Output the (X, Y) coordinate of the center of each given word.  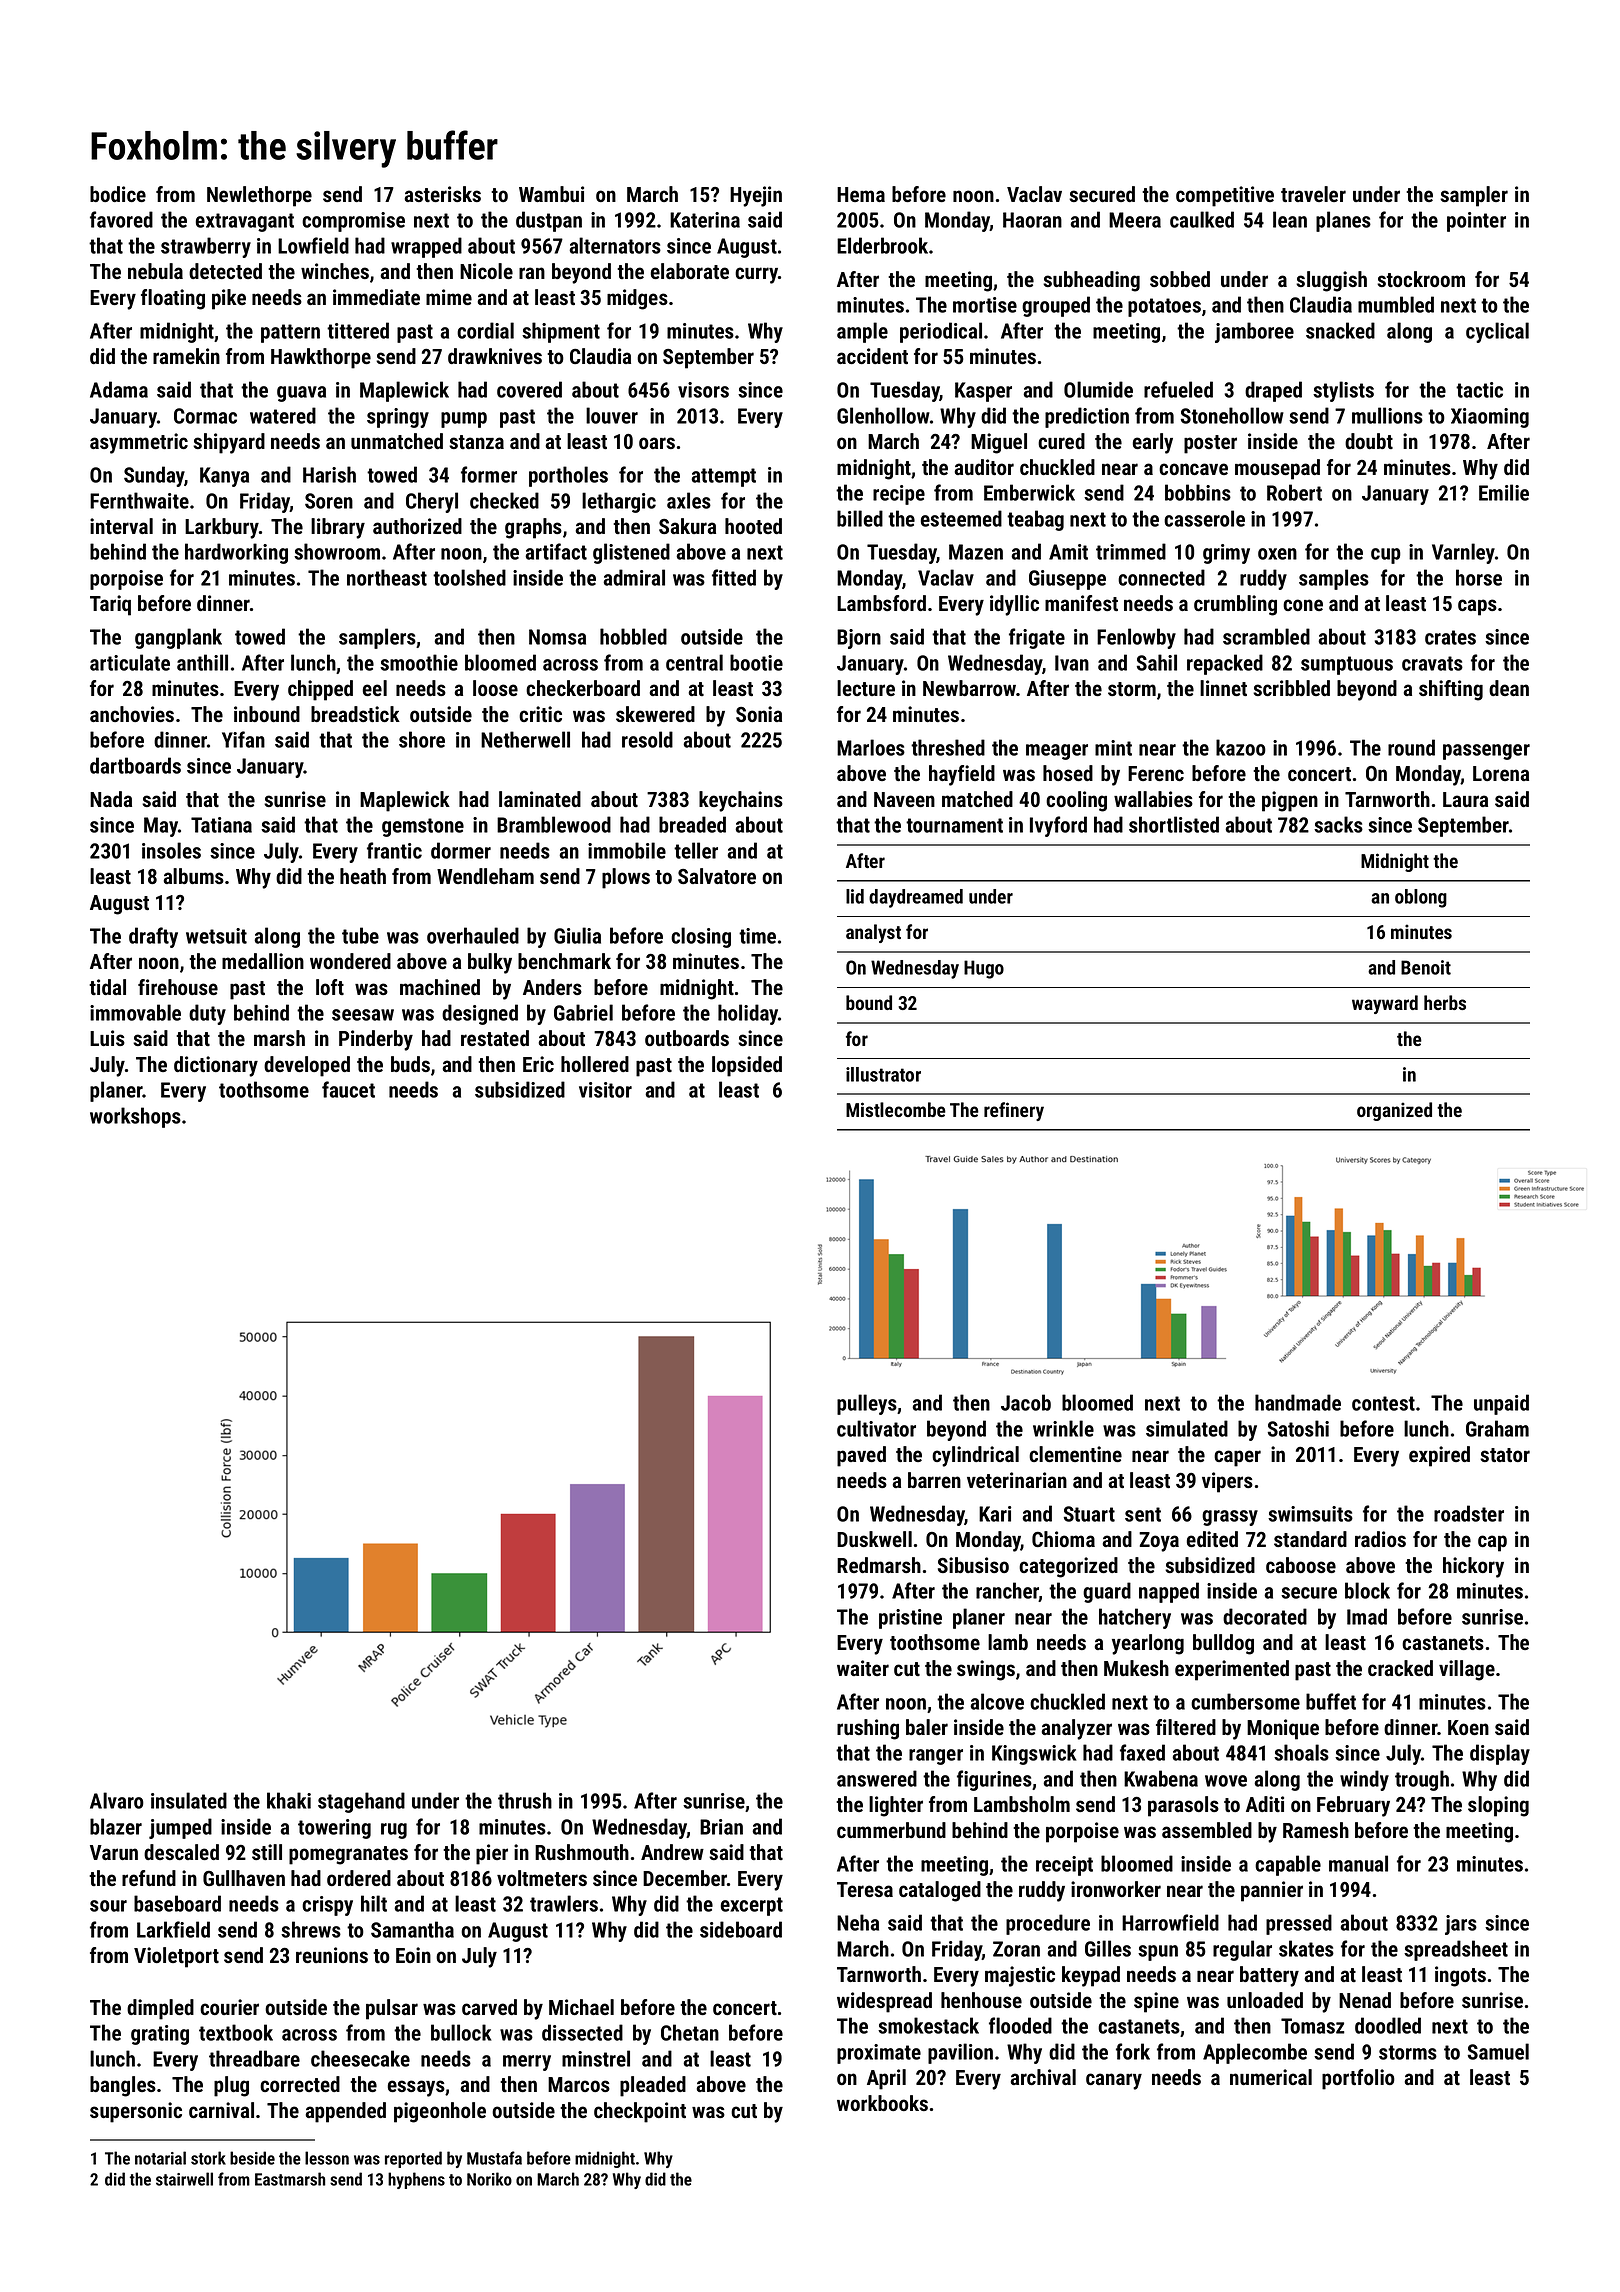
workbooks (882, 2103)
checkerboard (583, 688)
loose (495, 688)
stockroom (1421, 279)
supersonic (136, 2112)
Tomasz (1313, 2026)
